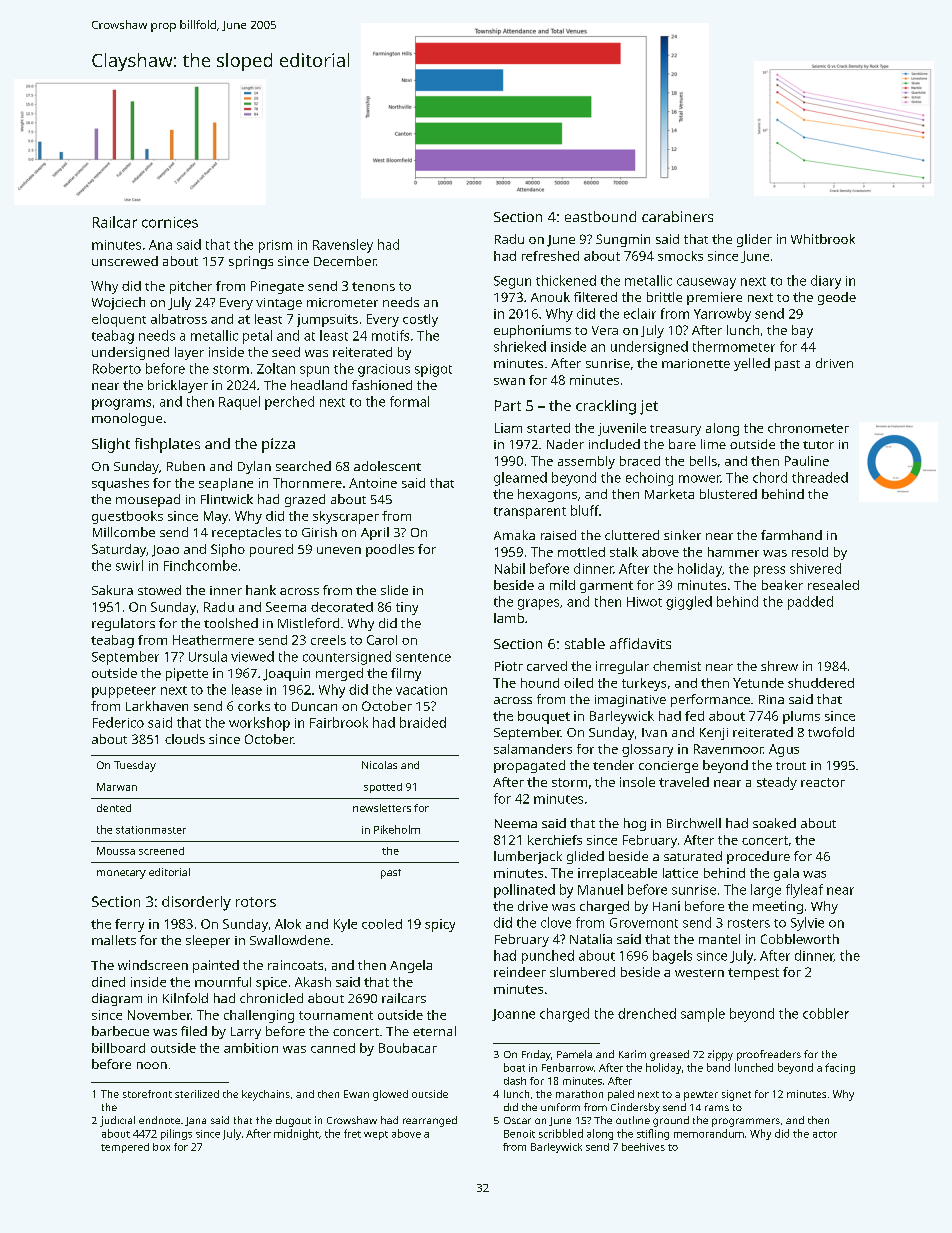 The width and height of the screenshot is (952, 1233). Describe the element at coordinates (152, 1065) in the screenshot. I see `noon` at that location.
